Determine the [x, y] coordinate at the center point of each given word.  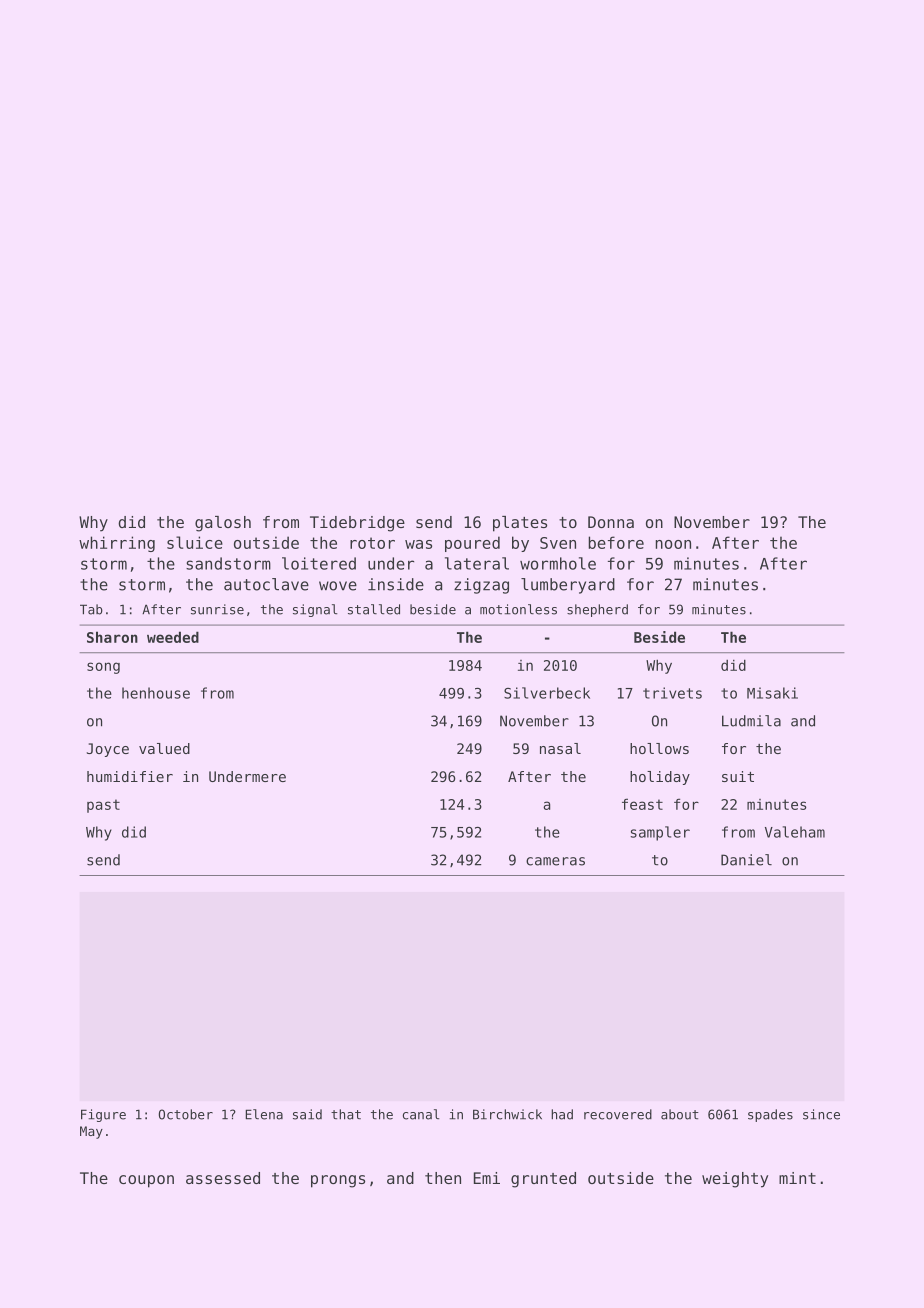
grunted [543, 1180]
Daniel [746, 860]
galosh [223, 524]
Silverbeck [547, 693]
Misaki [772, 693]
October [186, 1114]
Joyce [108, 750]
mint [797, 1178]
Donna [611, 522]
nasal [560, 748]
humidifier [130, 776]
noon [673, 544]
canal [421, 1114]
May [91, 1132]
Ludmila [751, 721]
